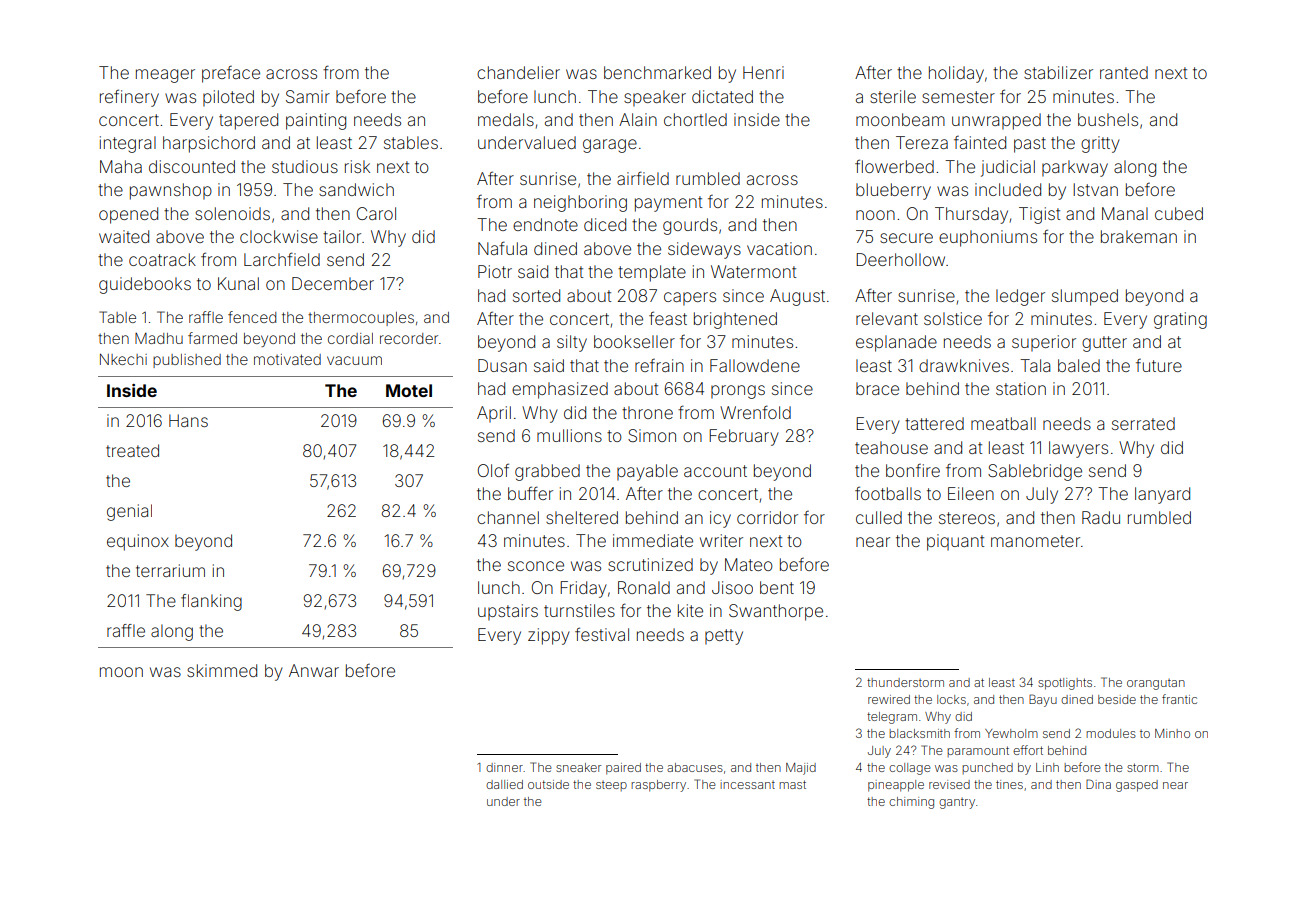 This document has height=924, width=1308. Describe the element at coordinates (735, 320) in the document. I see `brightened` at that location.
